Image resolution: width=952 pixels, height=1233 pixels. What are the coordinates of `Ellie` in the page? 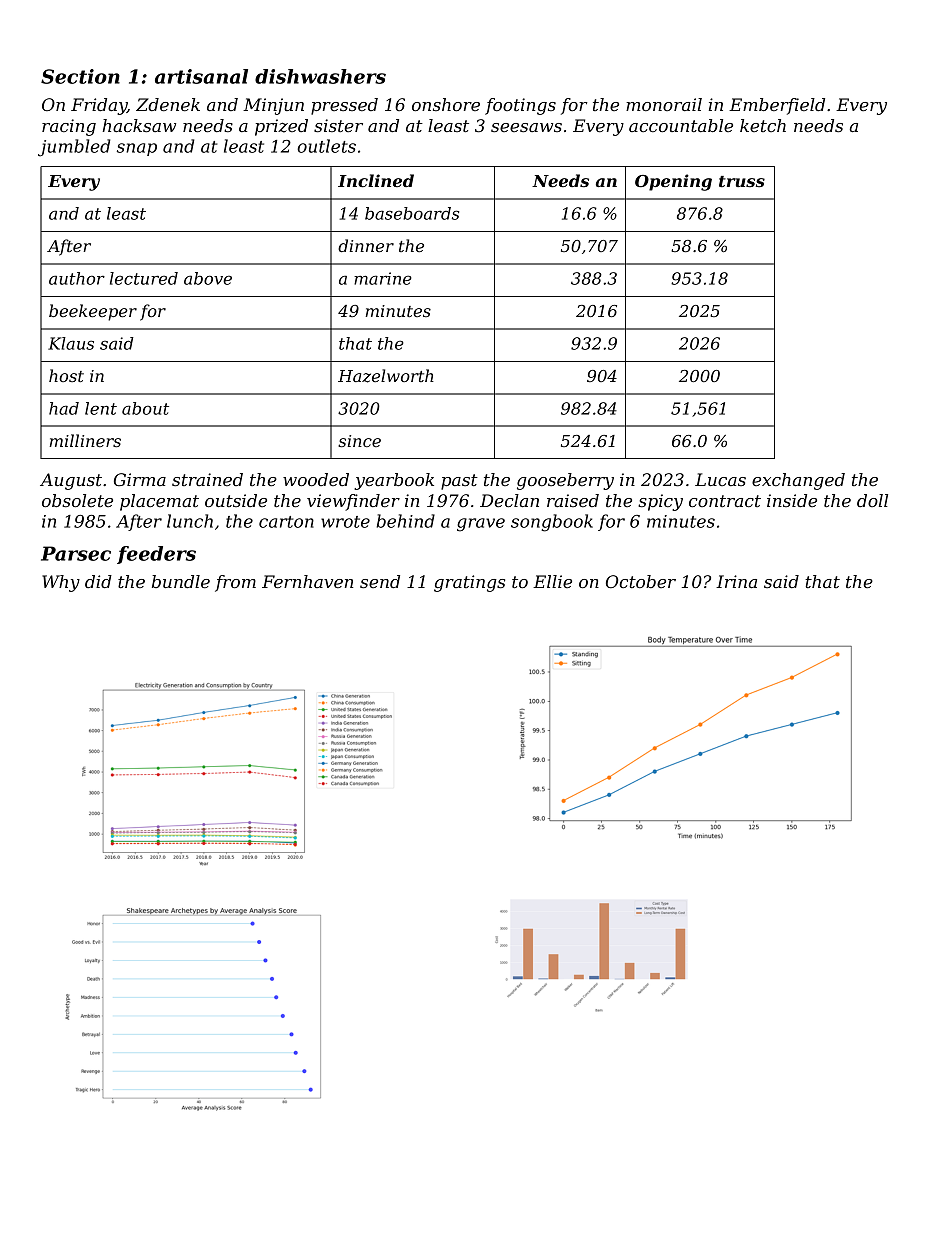 It's located at (552, 581).
